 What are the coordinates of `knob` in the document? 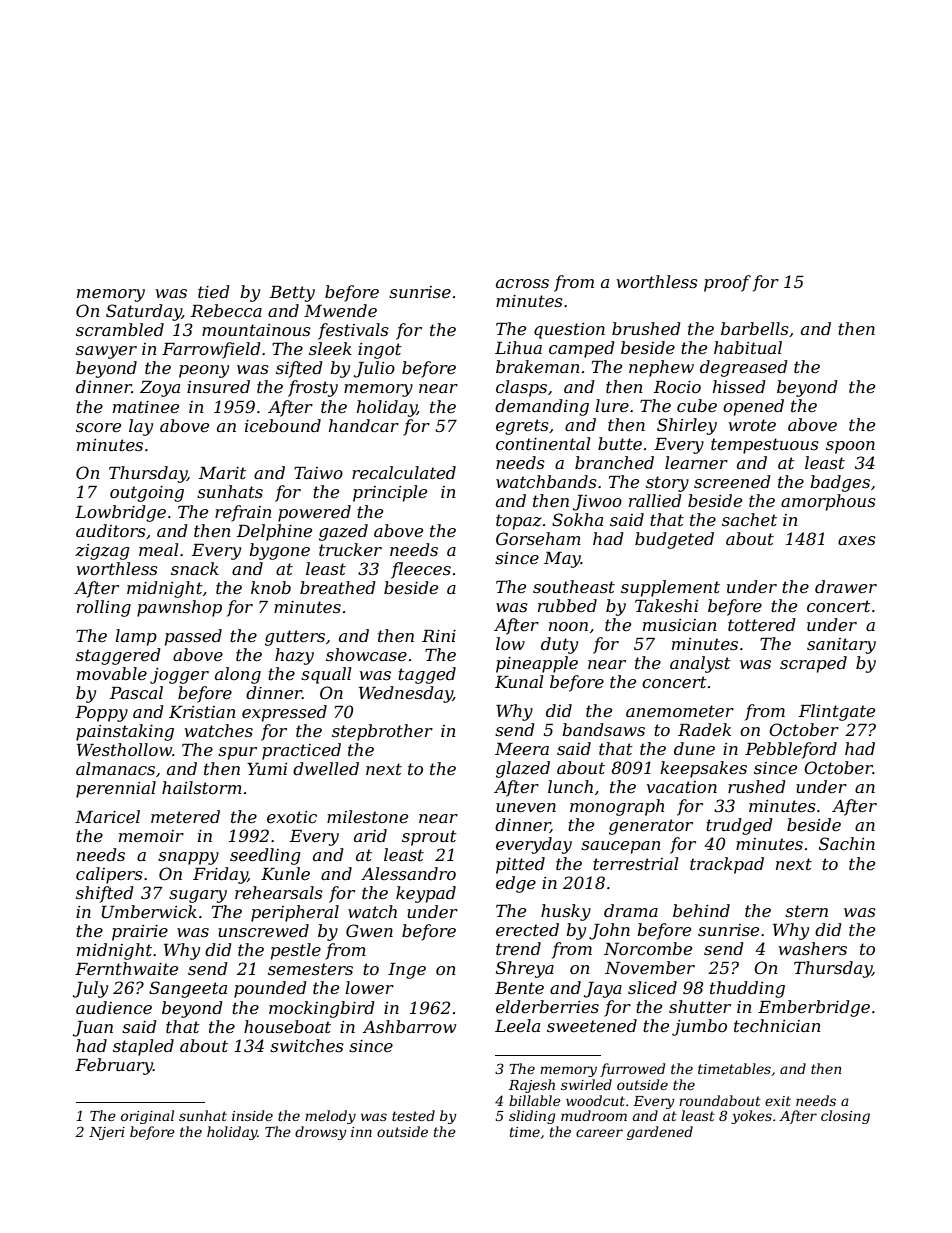 It's located at (271, 587).
